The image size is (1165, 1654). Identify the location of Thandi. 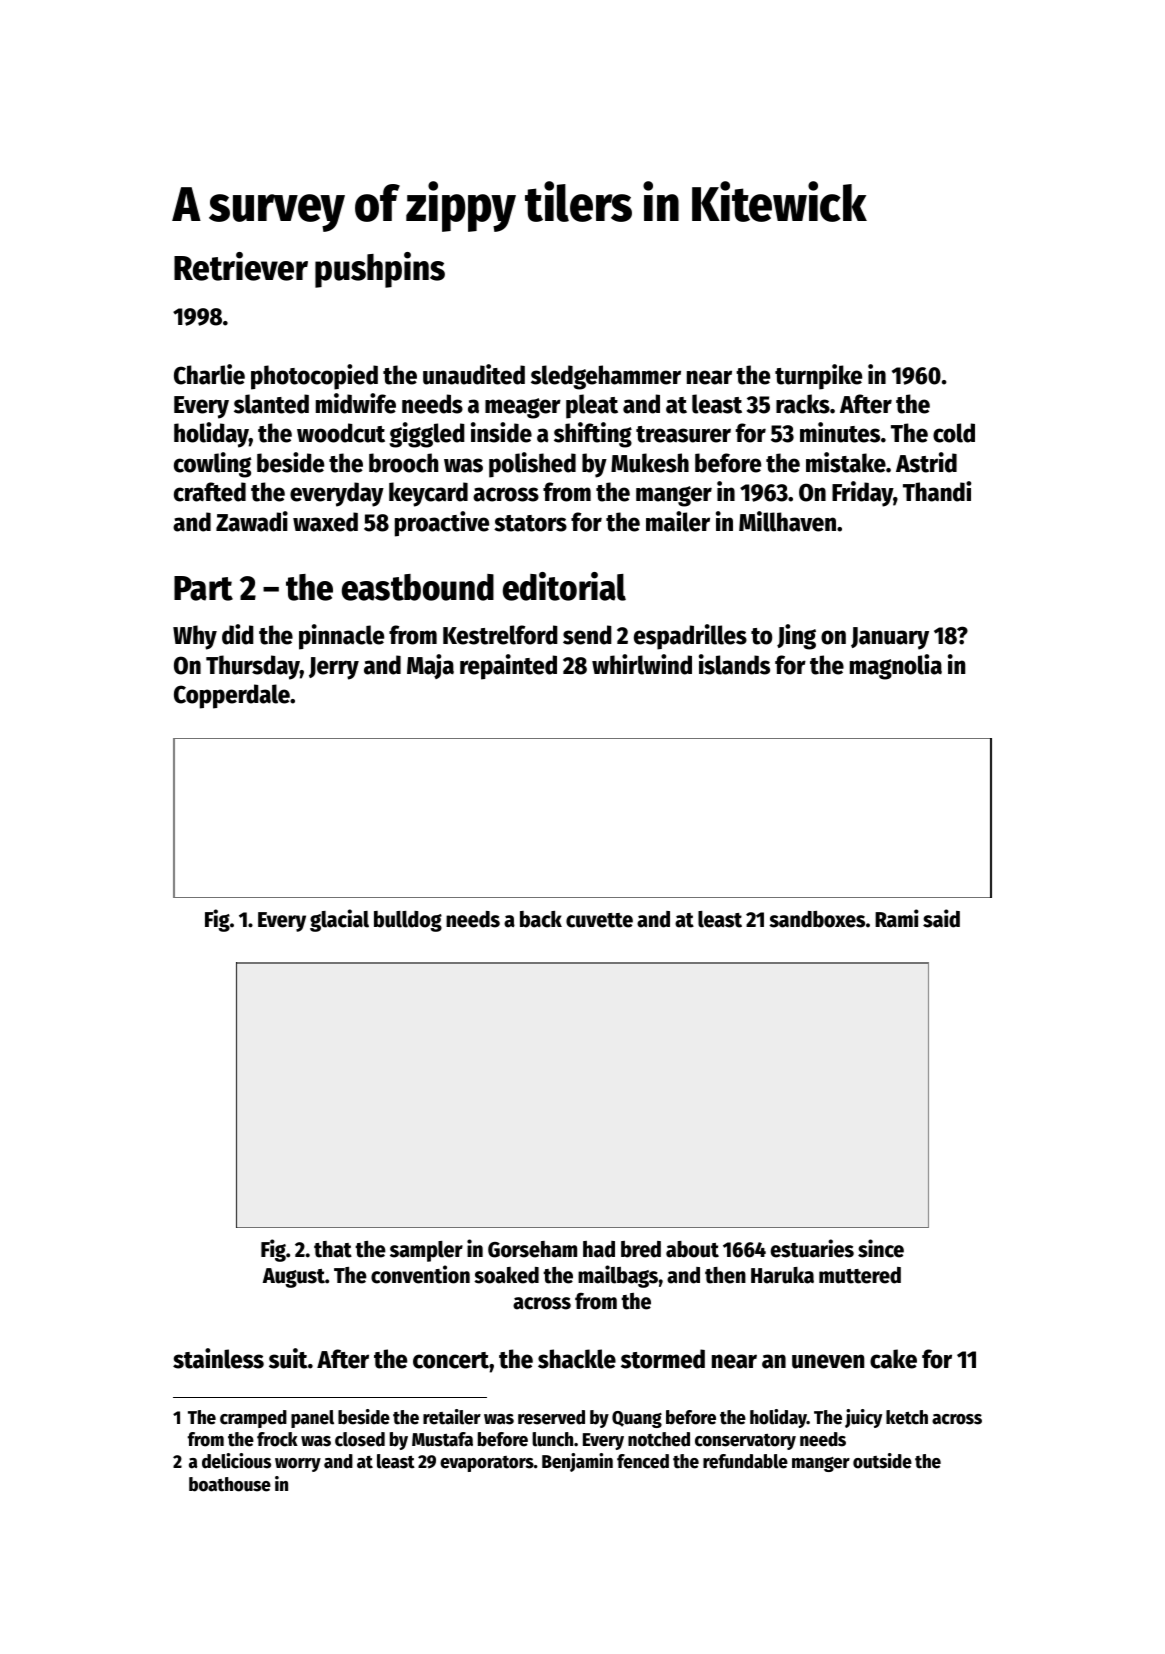
(937, 491).
